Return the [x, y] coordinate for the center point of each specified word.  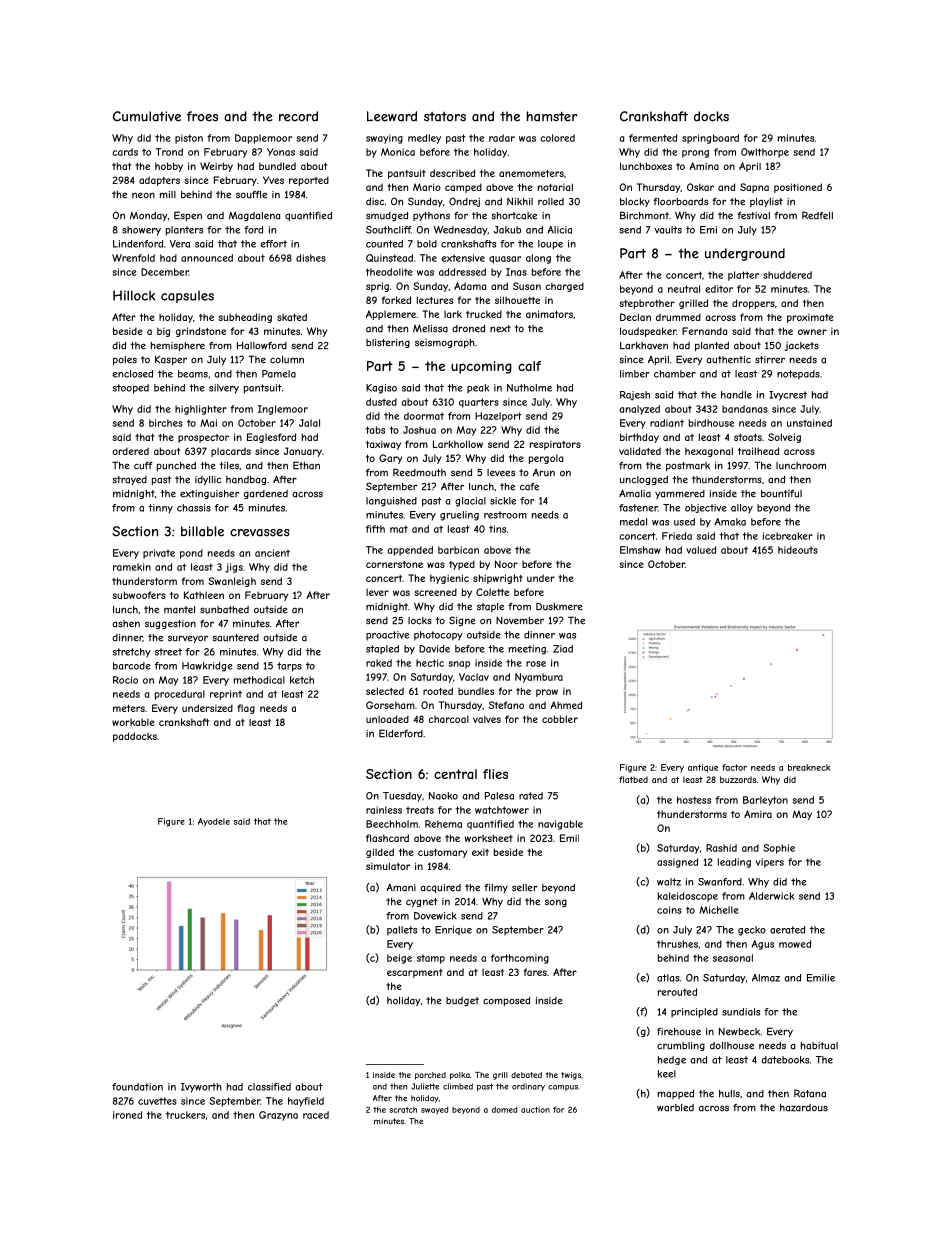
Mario [427, 187]
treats [420, 810]
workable [133, 722]
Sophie [779, 849]
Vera [180, 244]
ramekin [132, 567]
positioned [798, 188]
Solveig [784, 438]
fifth [375, 529]
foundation [137, 1087]
